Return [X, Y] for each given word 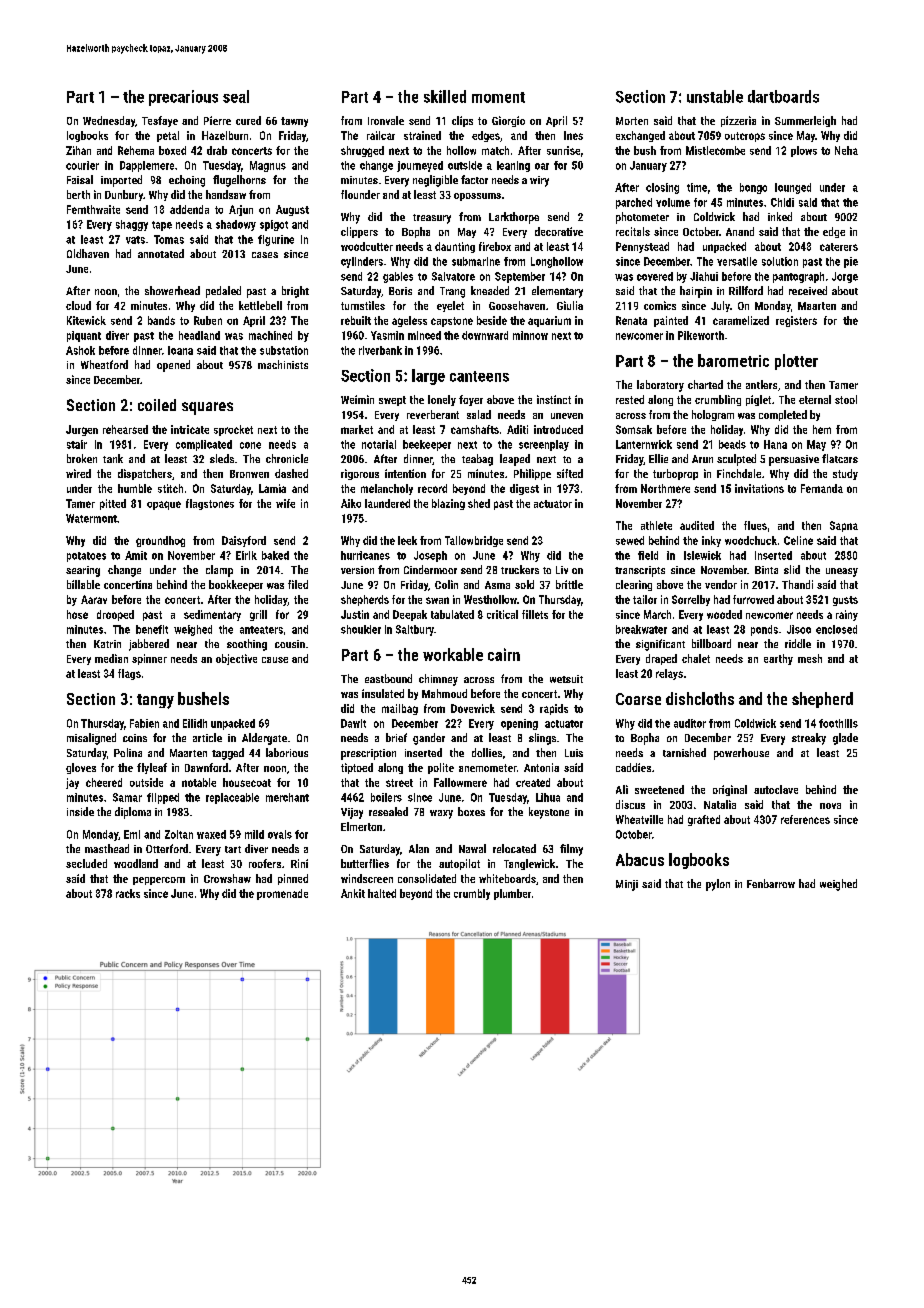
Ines [573, 135]
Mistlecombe [715, 150]
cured [248, 120]
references [805, 819]
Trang [452, 292]
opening [519, 724]
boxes [471, 811]
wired [78, 473]
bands [161, 320]
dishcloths [700, 698]
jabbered [149, 645]
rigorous [360, 474]
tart [233, 849]
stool [846, 399]
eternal [815, 399]
